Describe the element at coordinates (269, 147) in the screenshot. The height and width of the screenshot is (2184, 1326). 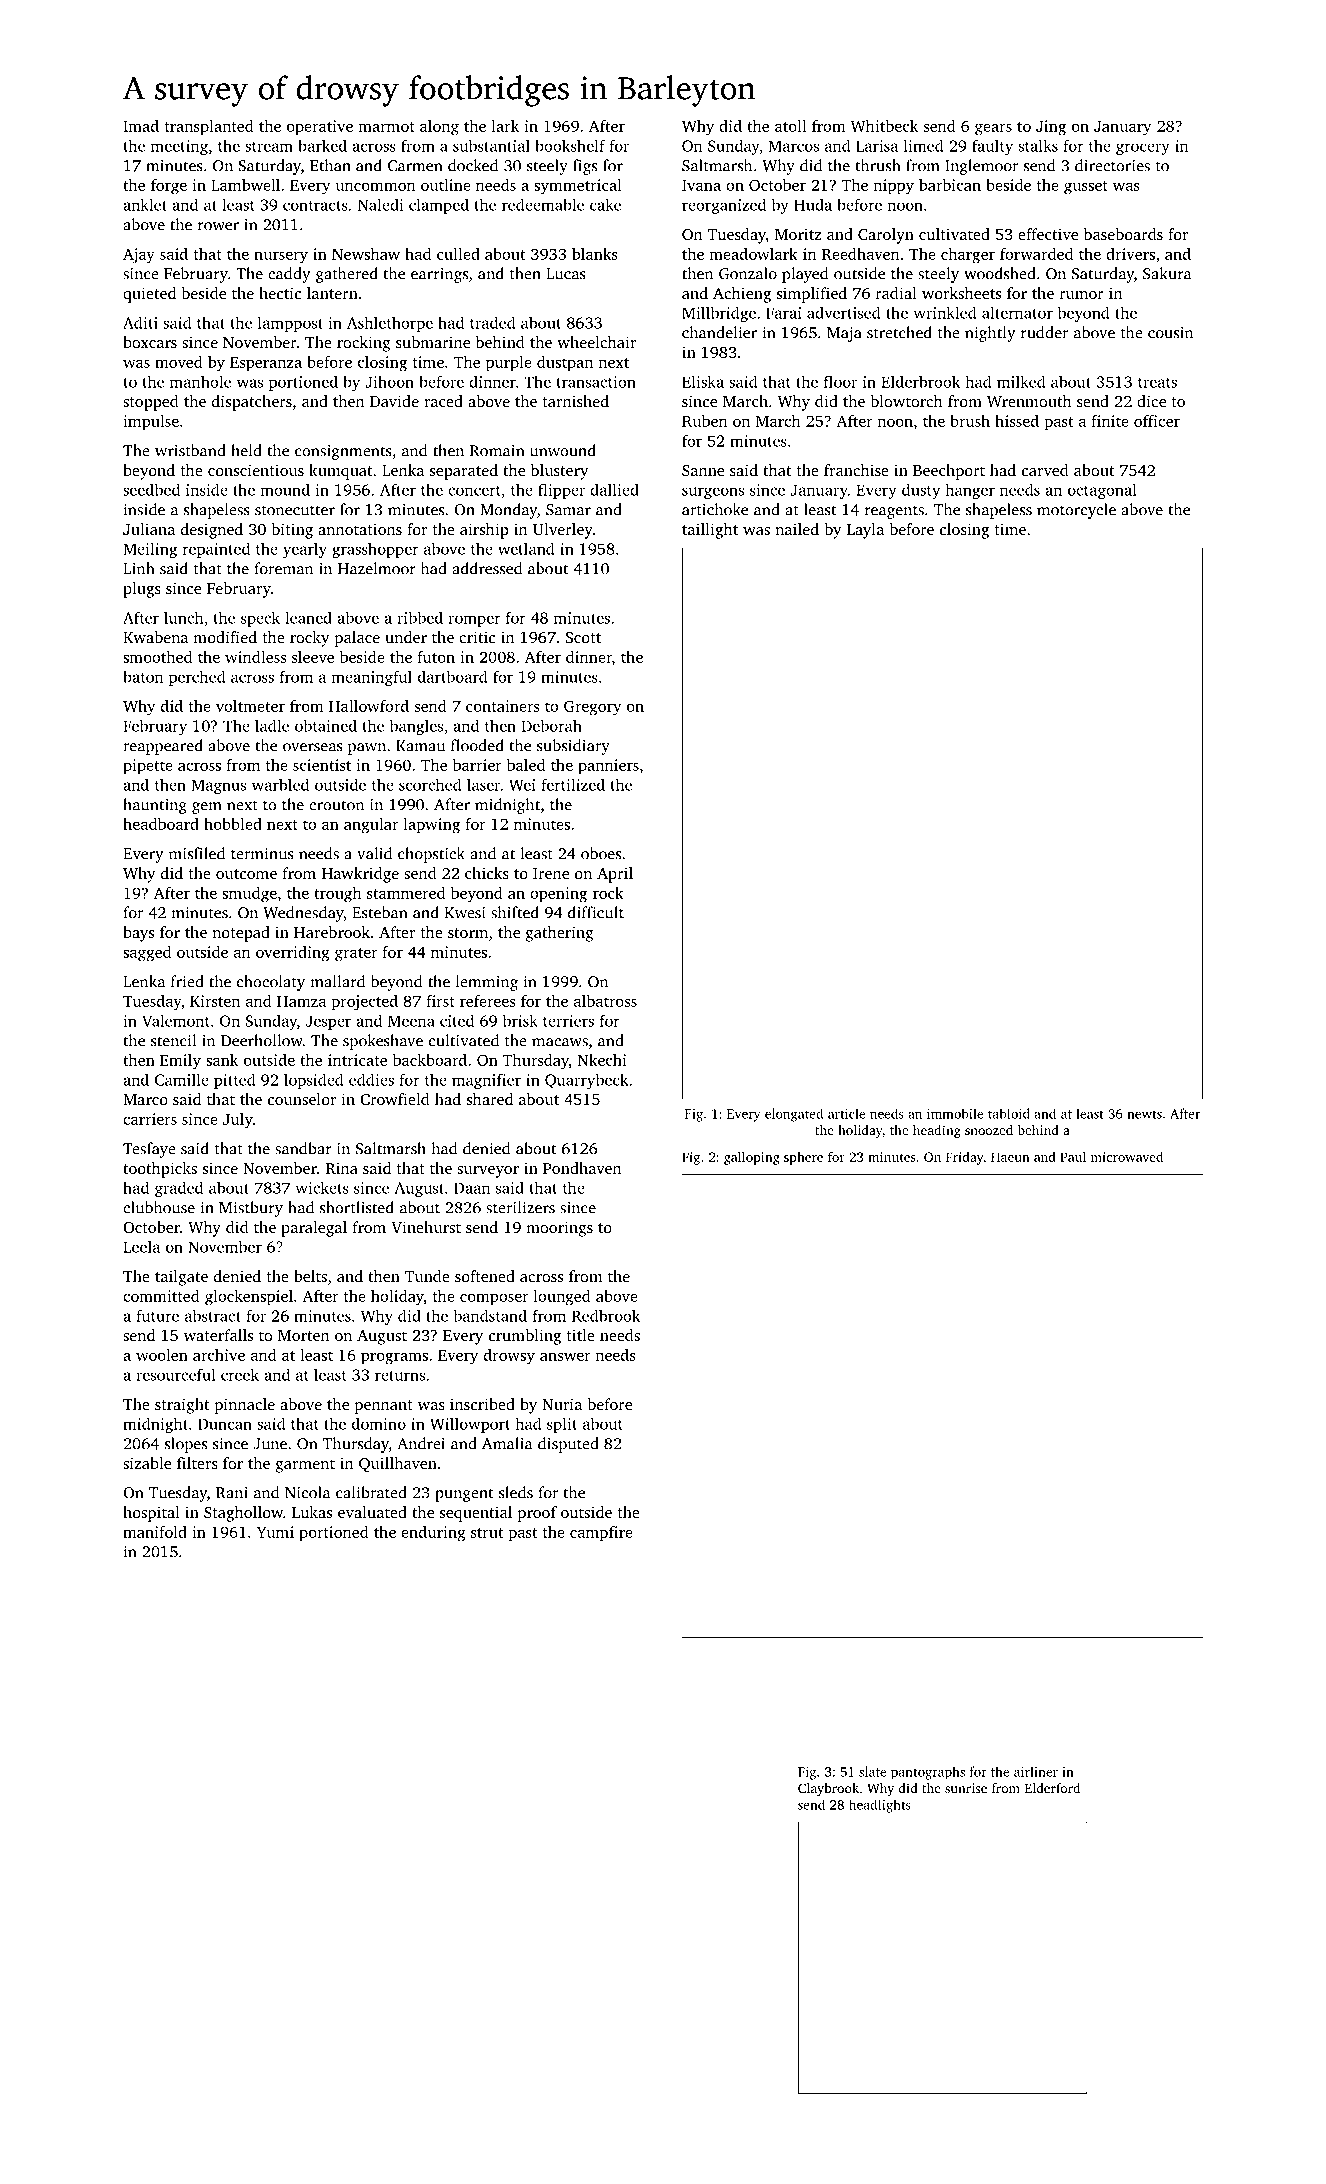
I see `stream` at that location.
